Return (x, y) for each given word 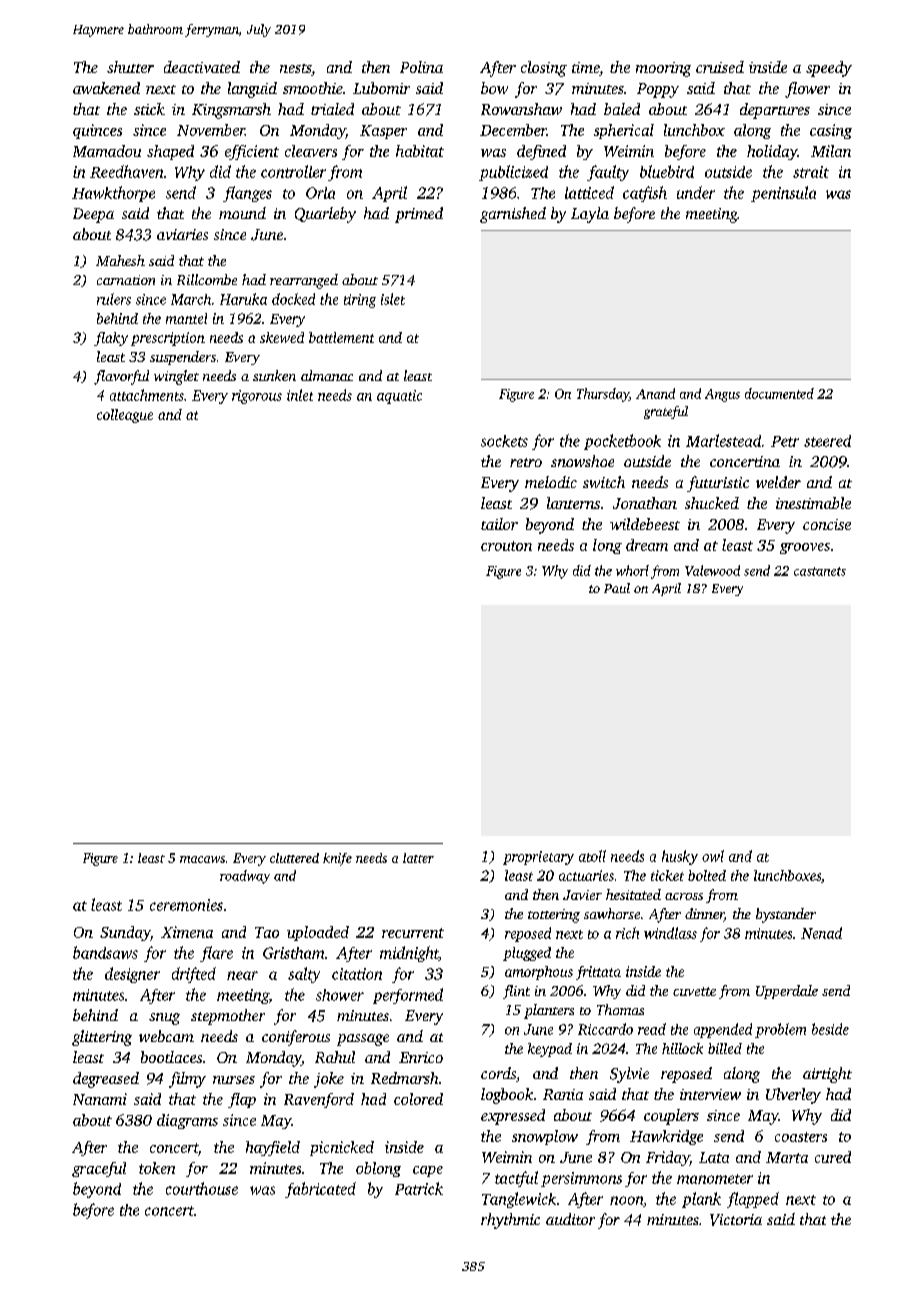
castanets (820, 571)
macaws (202, 859)
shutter (130, 67)
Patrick (419, 1188)
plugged (527, 954)
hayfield (273, 1148)
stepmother (228, 1017)
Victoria (736, 1220)
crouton (506, 546)
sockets (504, 441)
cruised (720, 67)
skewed (282, 337)
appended (723, 1030)
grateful (666, 412)
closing (544, 69)
